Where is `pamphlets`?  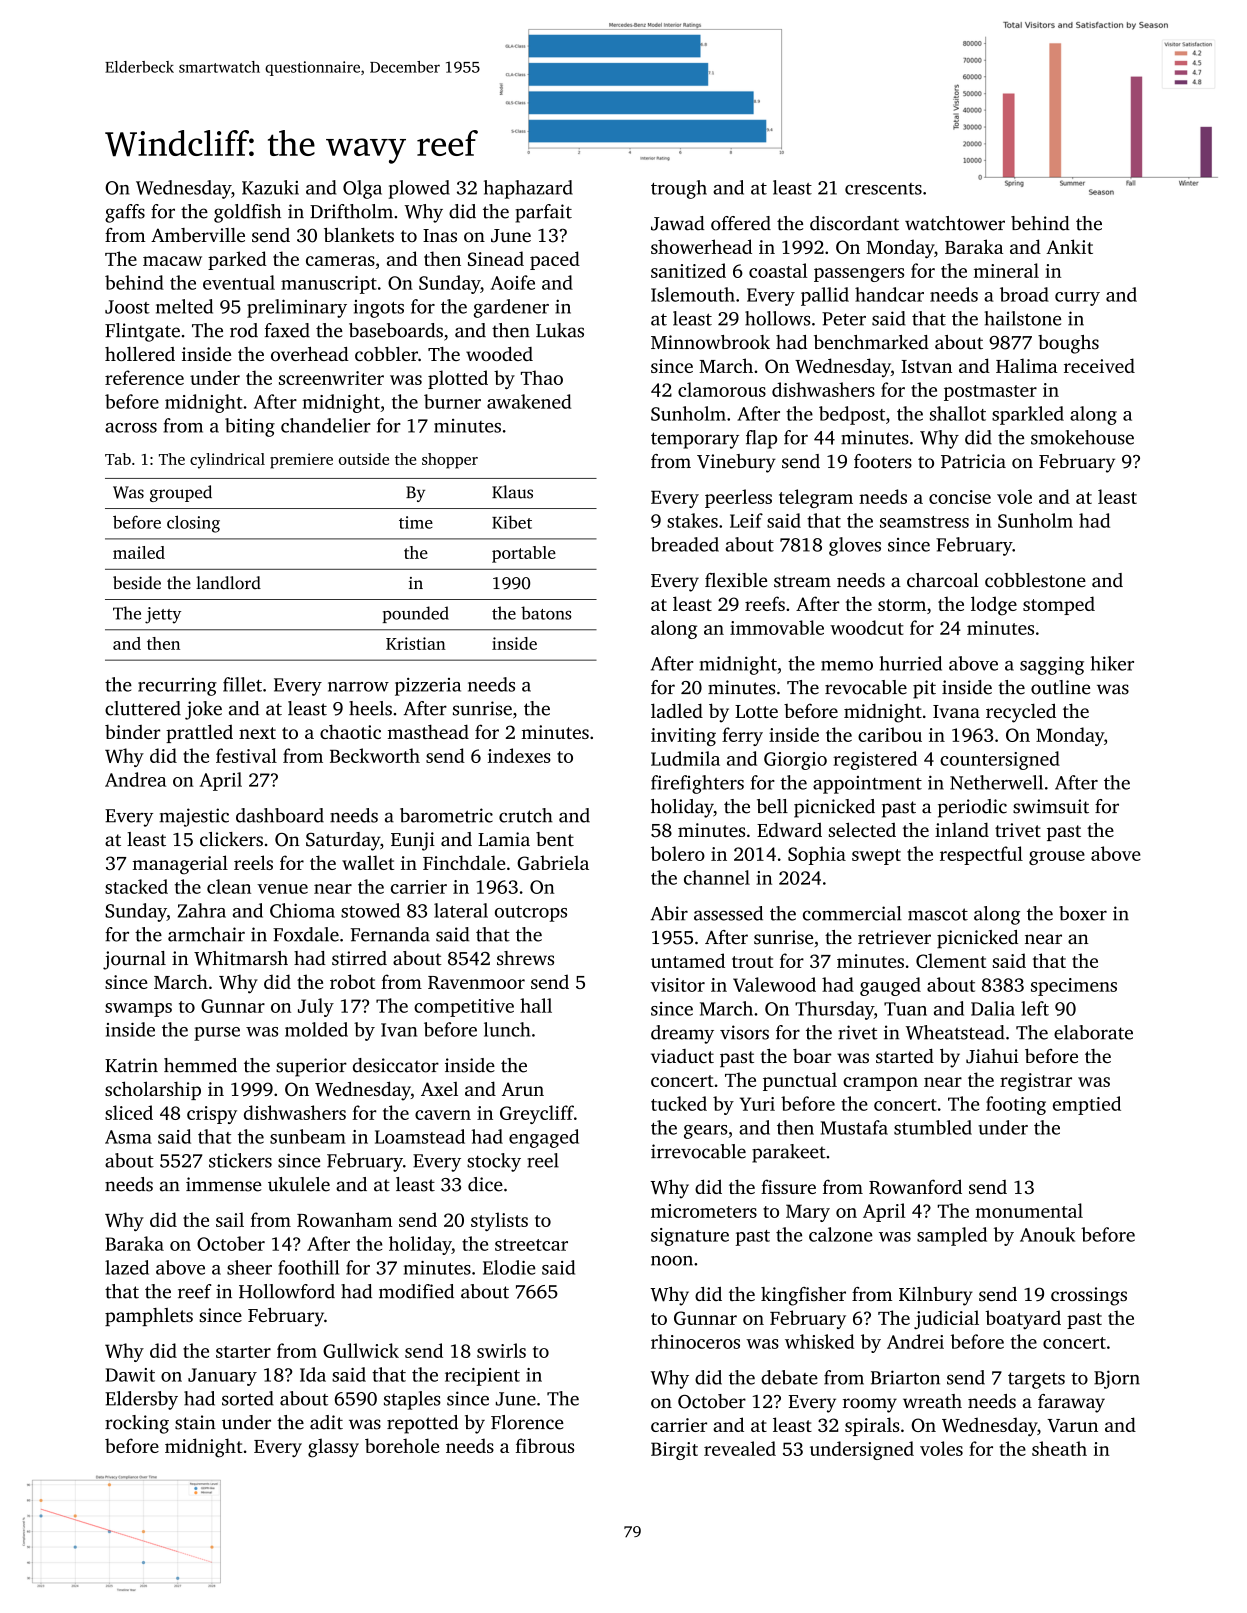 pamphlets is located at coordinates (149, 1317).
